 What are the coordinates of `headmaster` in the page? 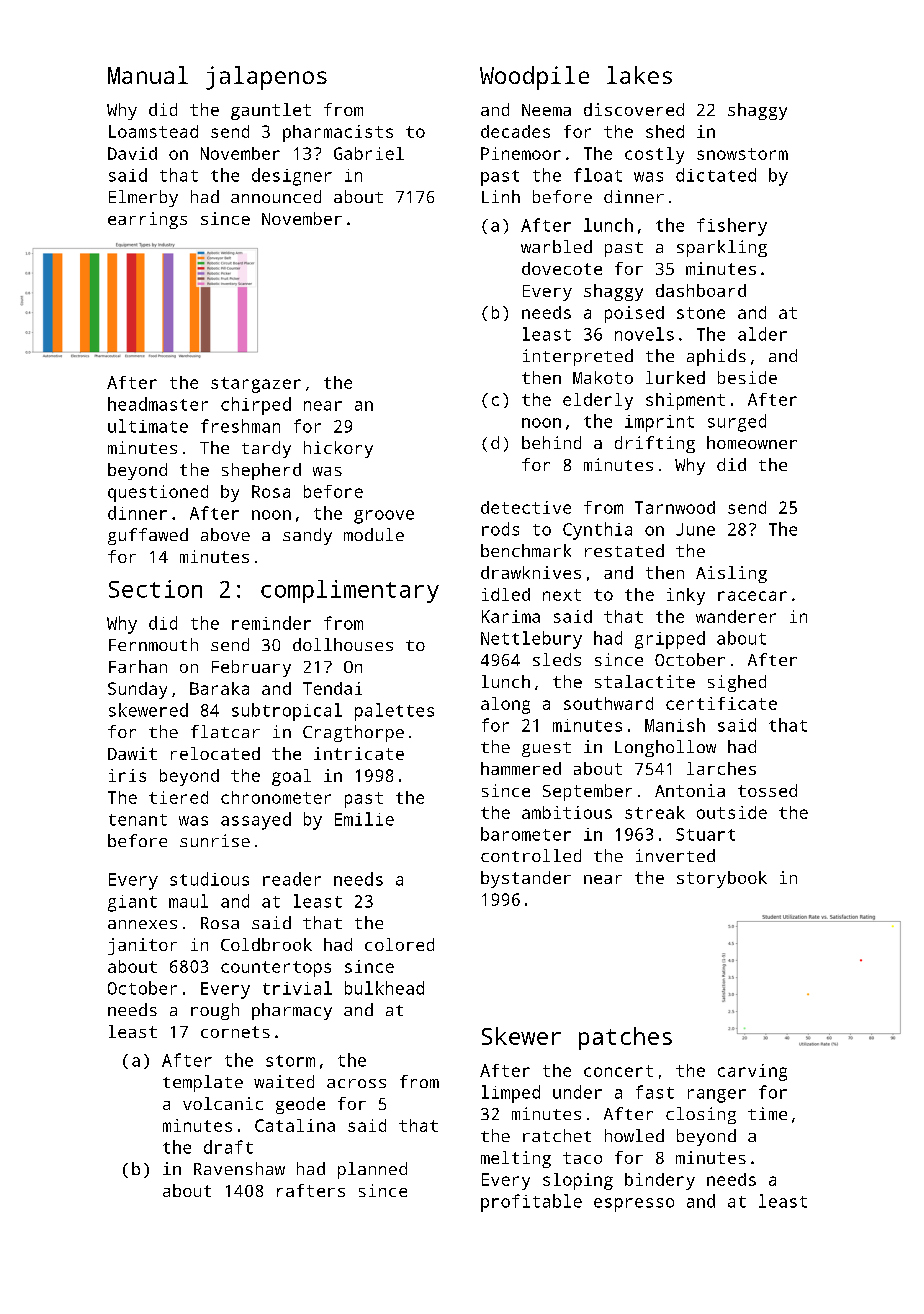 It's located at (158, 404).
